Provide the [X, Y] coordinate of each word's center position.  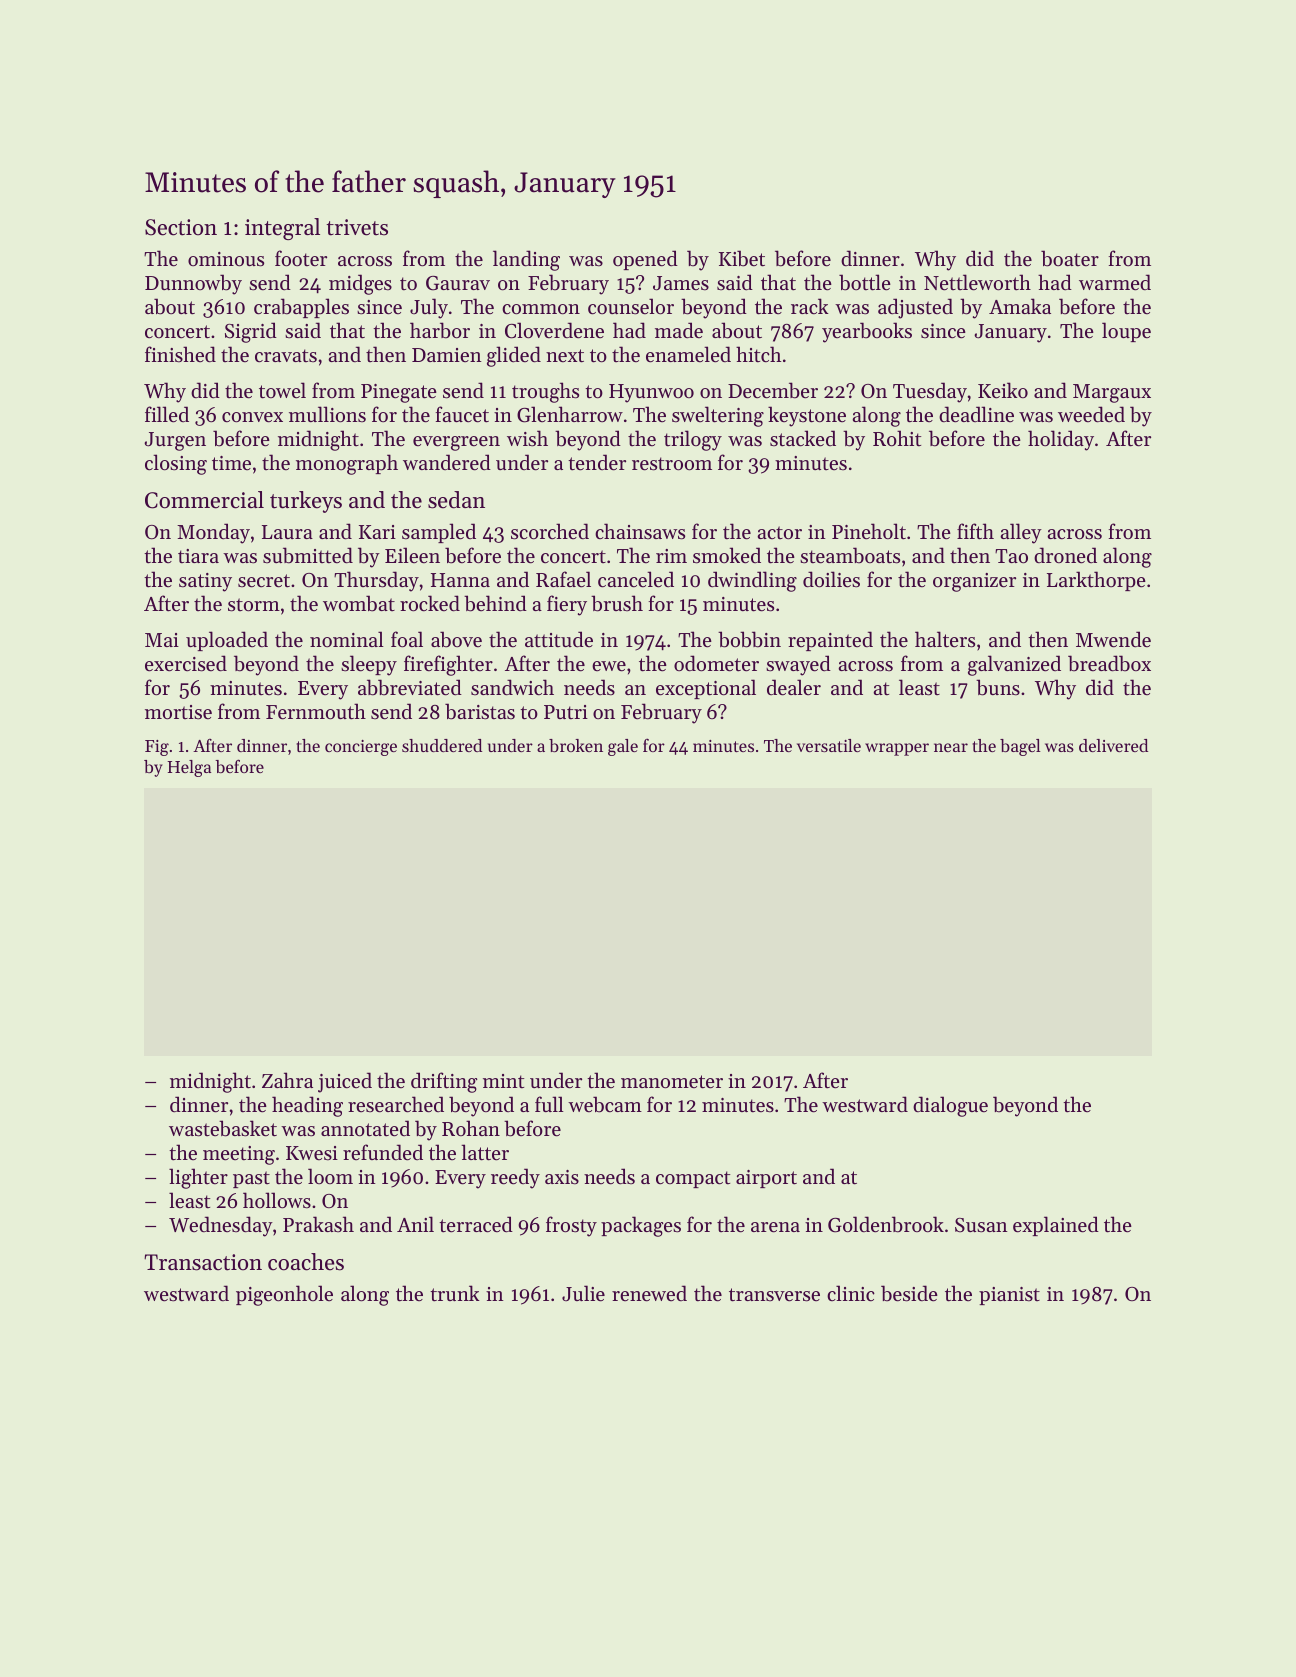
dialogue [950, 1106]
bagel [1020, 747]
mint [503, 1081]
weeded [1091, 414]
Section [181, 227]
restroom [672, 464]
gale [623, 747]
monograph [347, 464]
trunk [455, 1293]
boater [1070, 258]
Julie [583, 1293]
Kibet [742, 258]
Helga [189, 768]
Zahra [287, 1080]
